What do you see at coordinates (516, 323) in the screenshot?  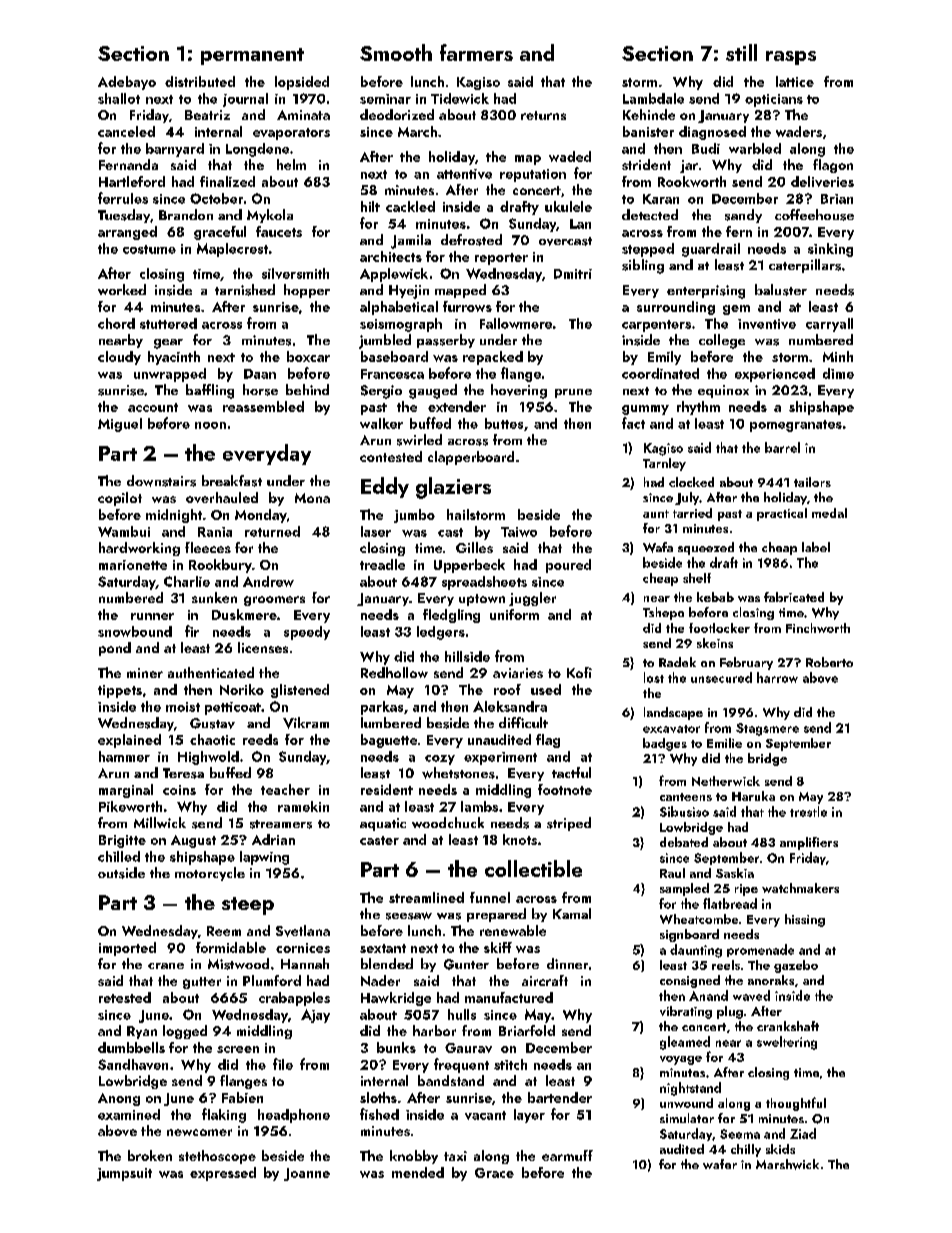 I see `Fallowmere` at bounding box center [516, 323].
